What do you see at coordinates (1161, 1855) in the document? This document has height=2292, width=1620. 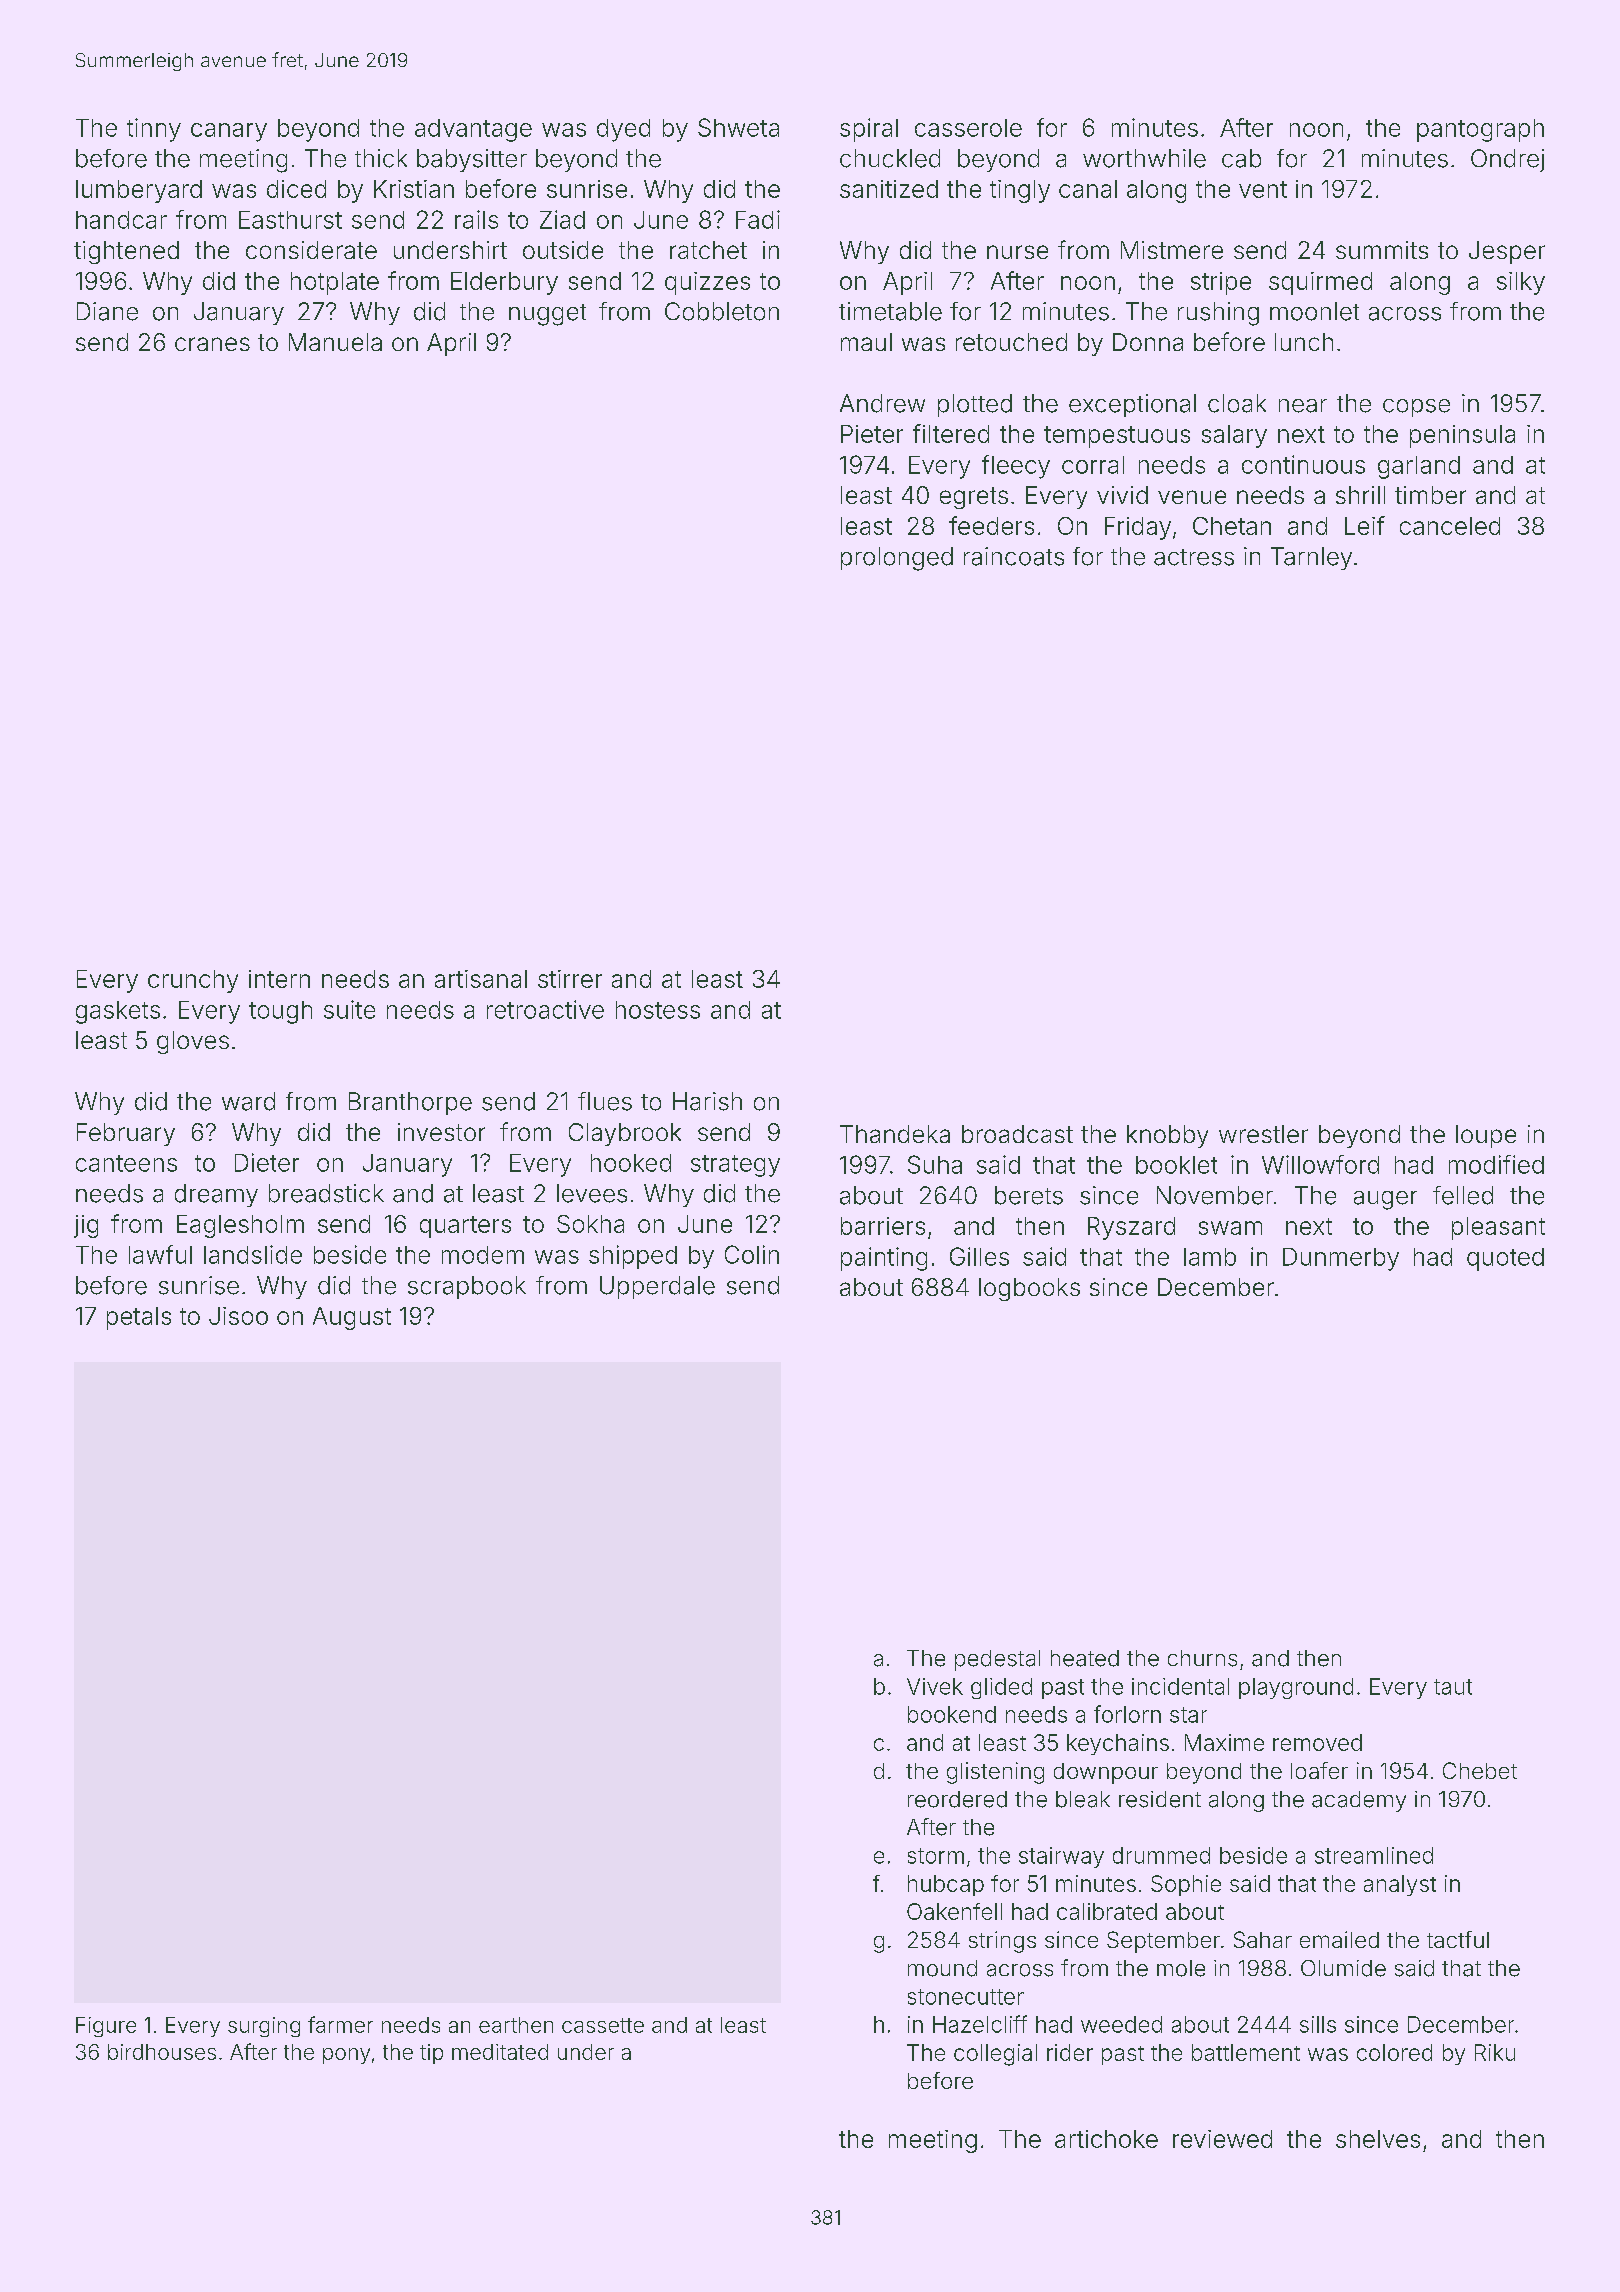 I see `drummed` at bounding box center [1161, 1855].
